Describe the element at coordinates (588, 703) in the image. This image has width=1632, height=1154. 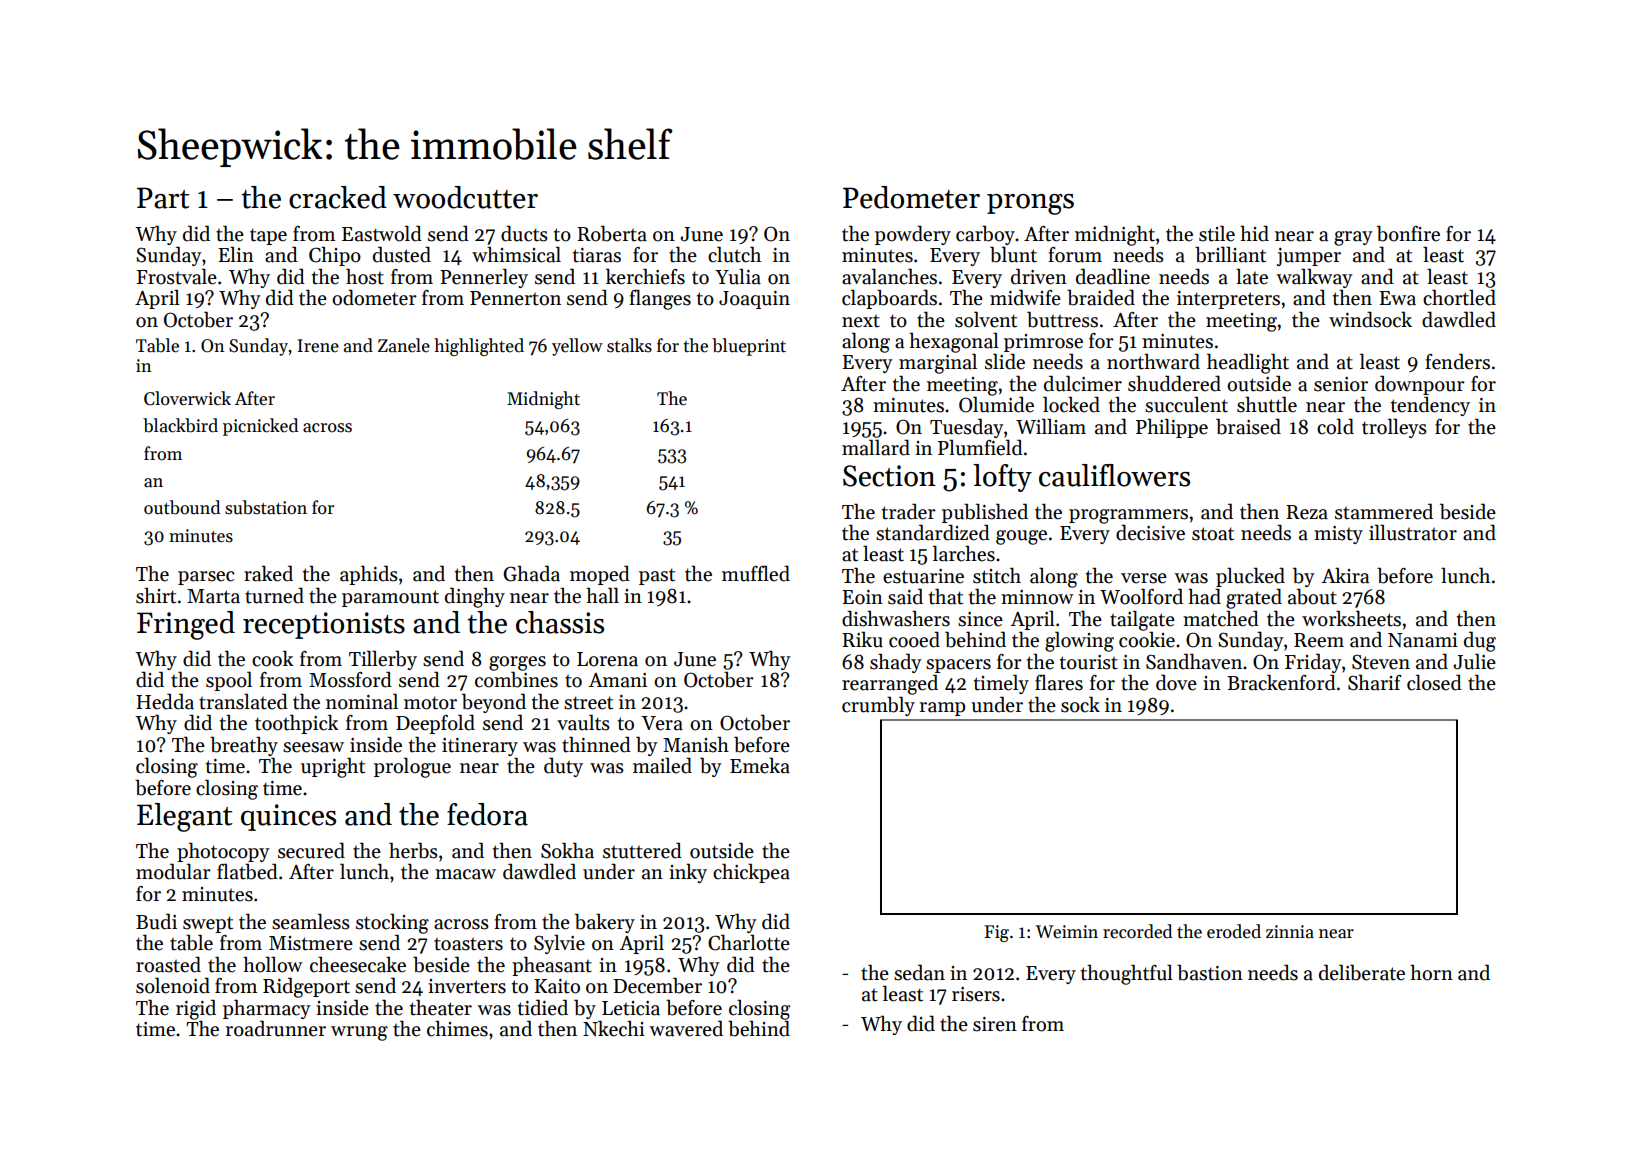
I see `street` at that location.
